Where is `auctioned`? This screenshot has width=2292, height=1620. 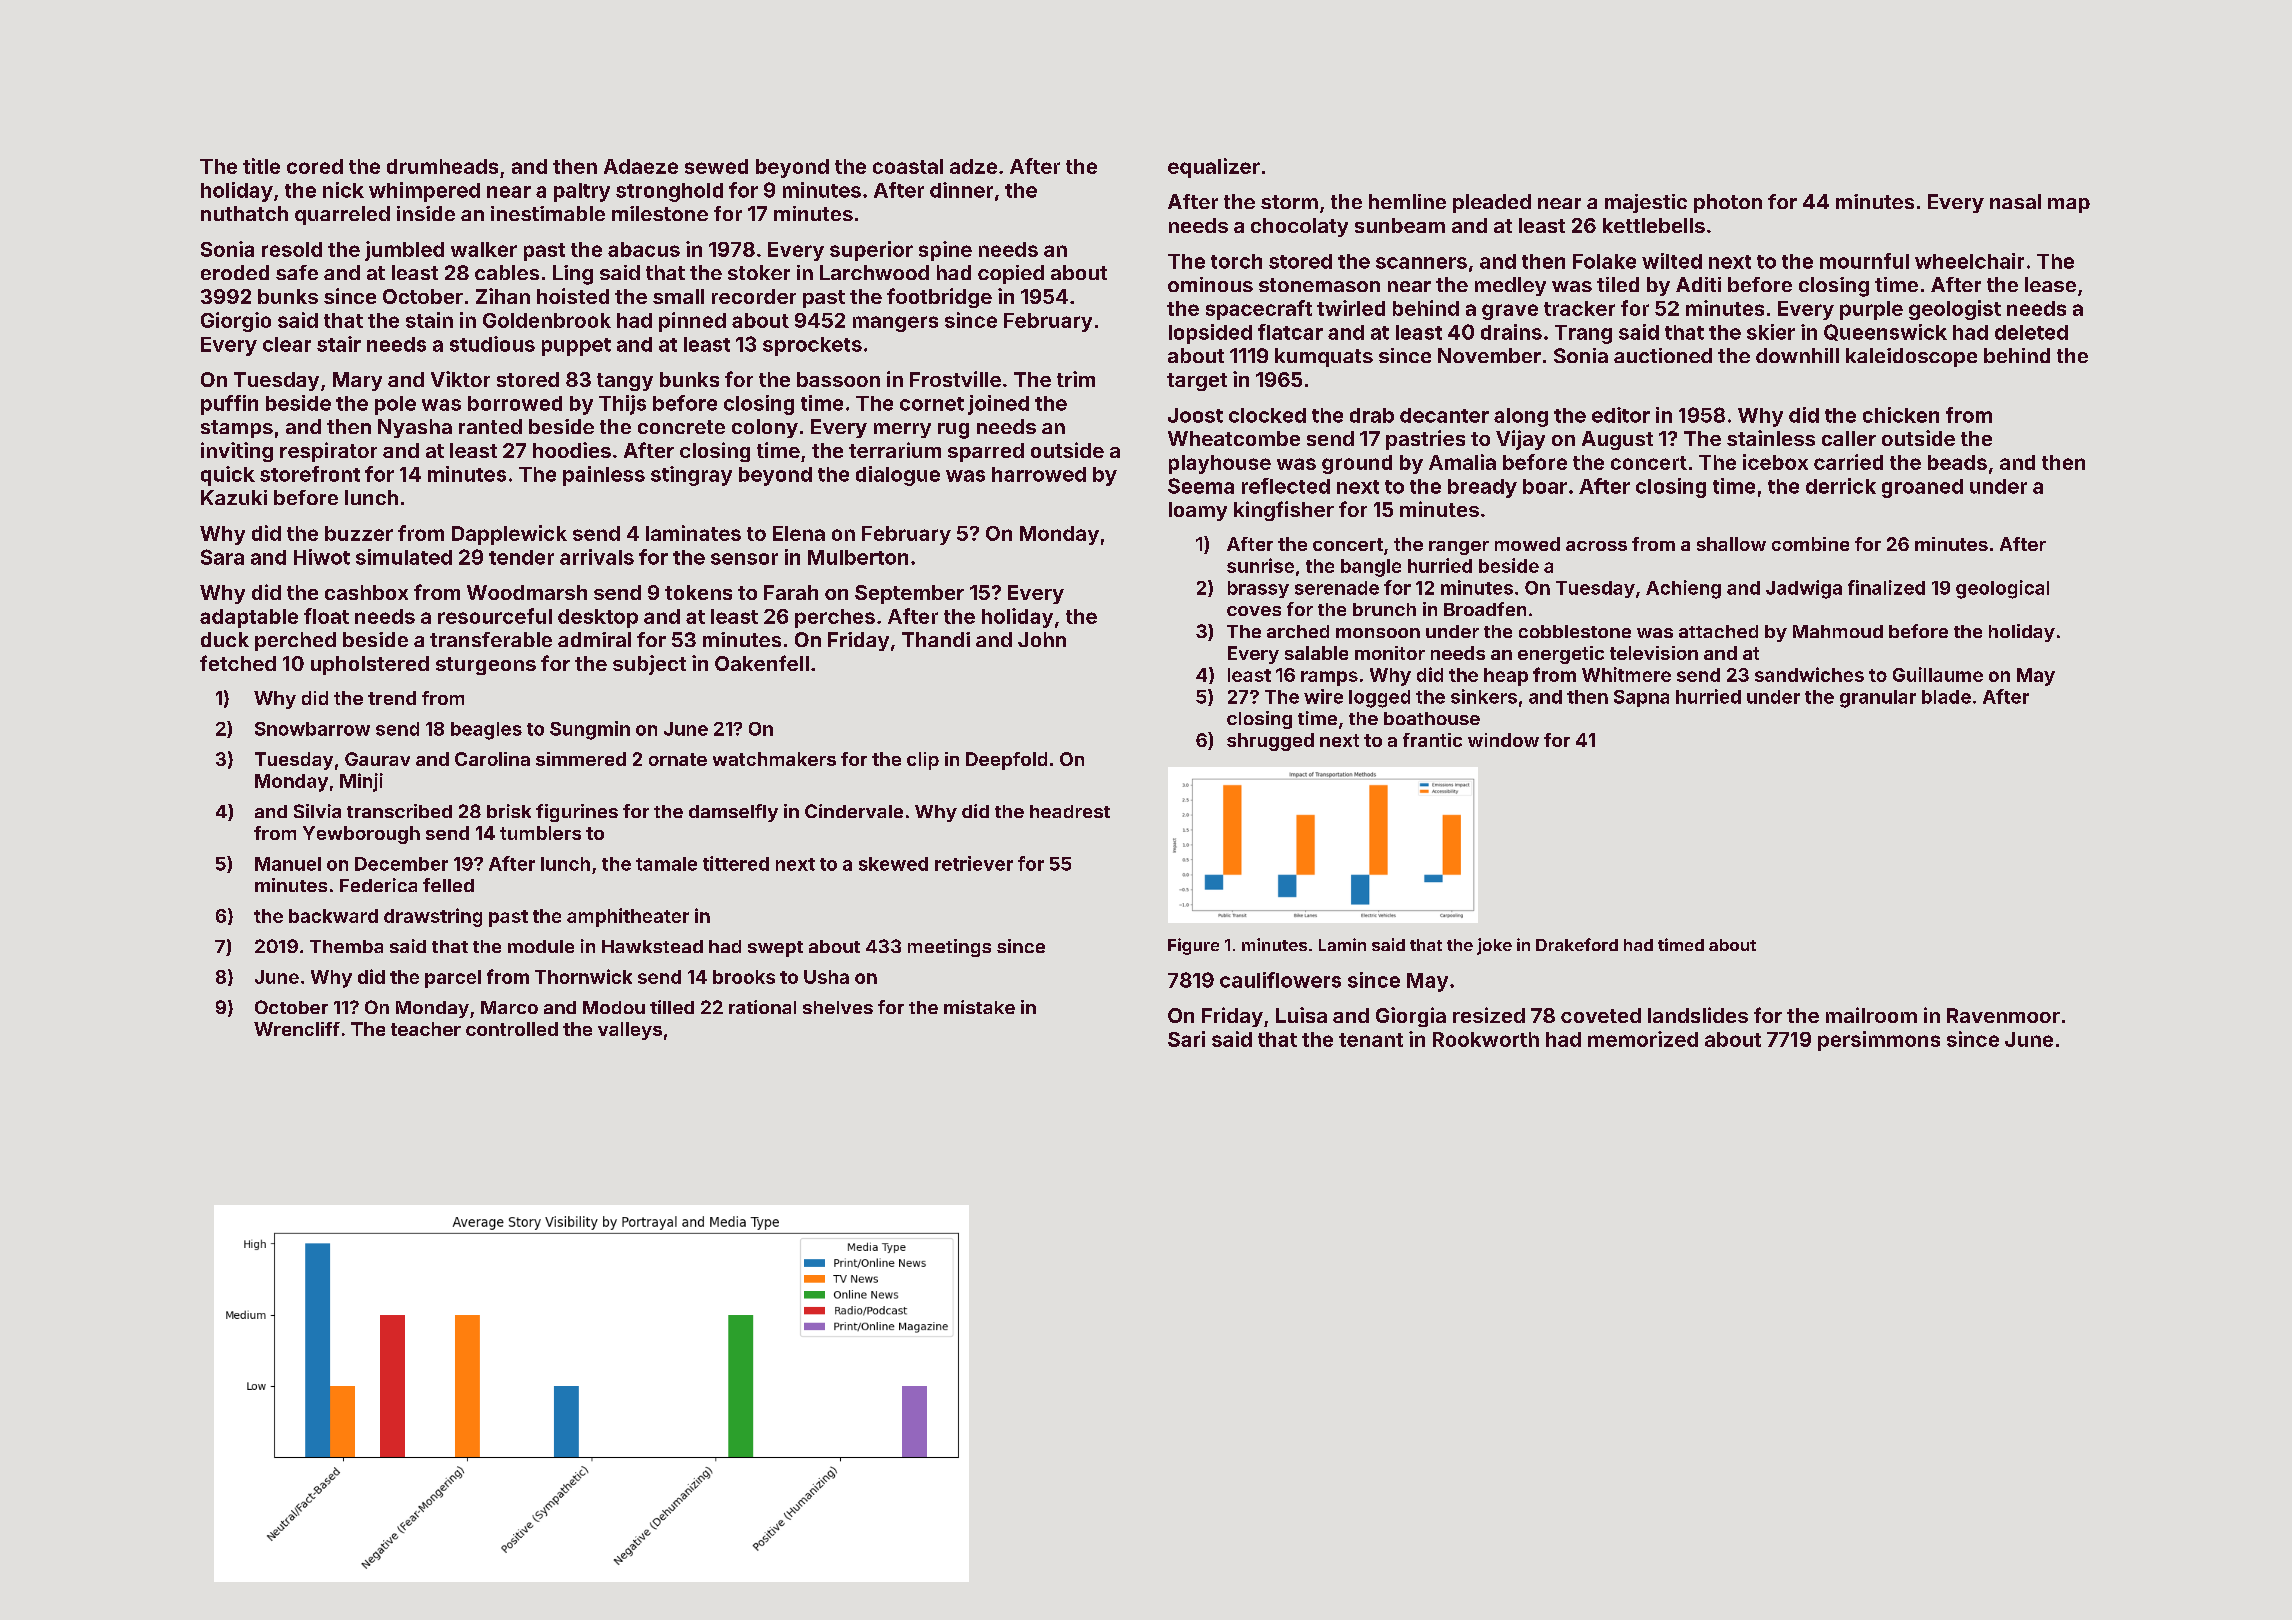
auctioned is located at coordinates (1663, 355).
